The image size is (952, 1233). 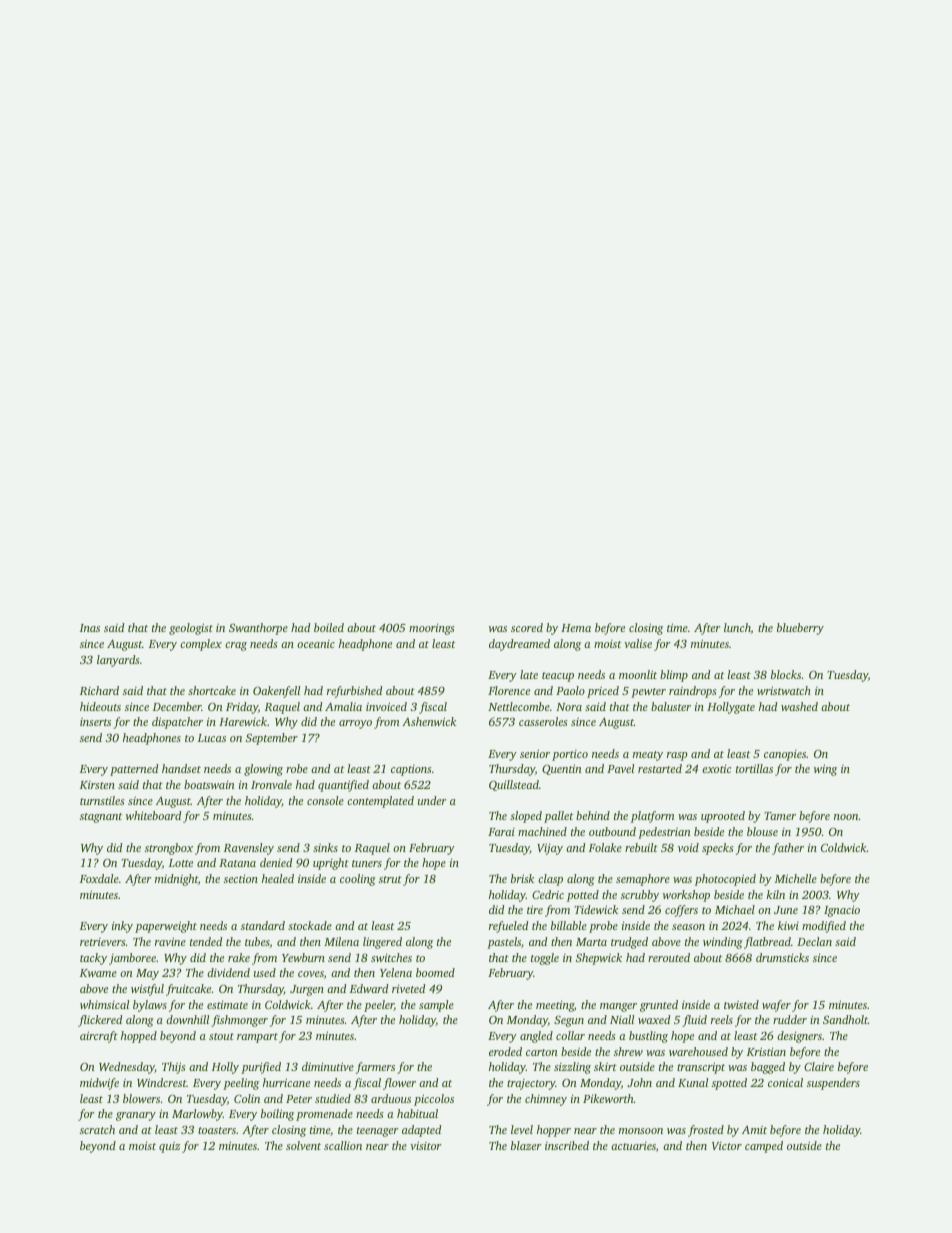 What do you see at coordinates (780, 816) in the image?
I see `Tamer` at bounding box center [780, 816].
